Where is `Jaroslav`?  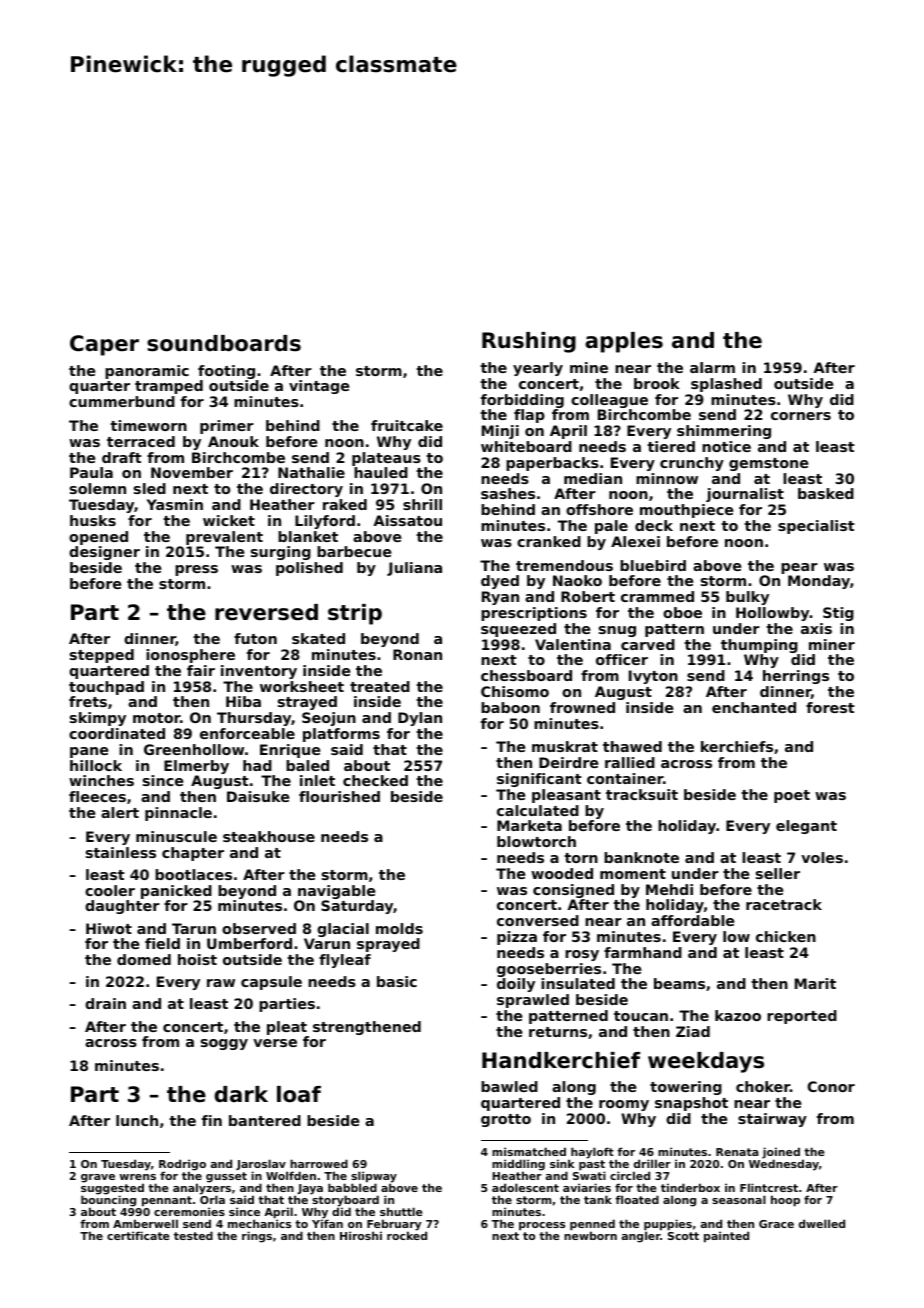
Jaroslav is located at coordinates (261, 1164).
